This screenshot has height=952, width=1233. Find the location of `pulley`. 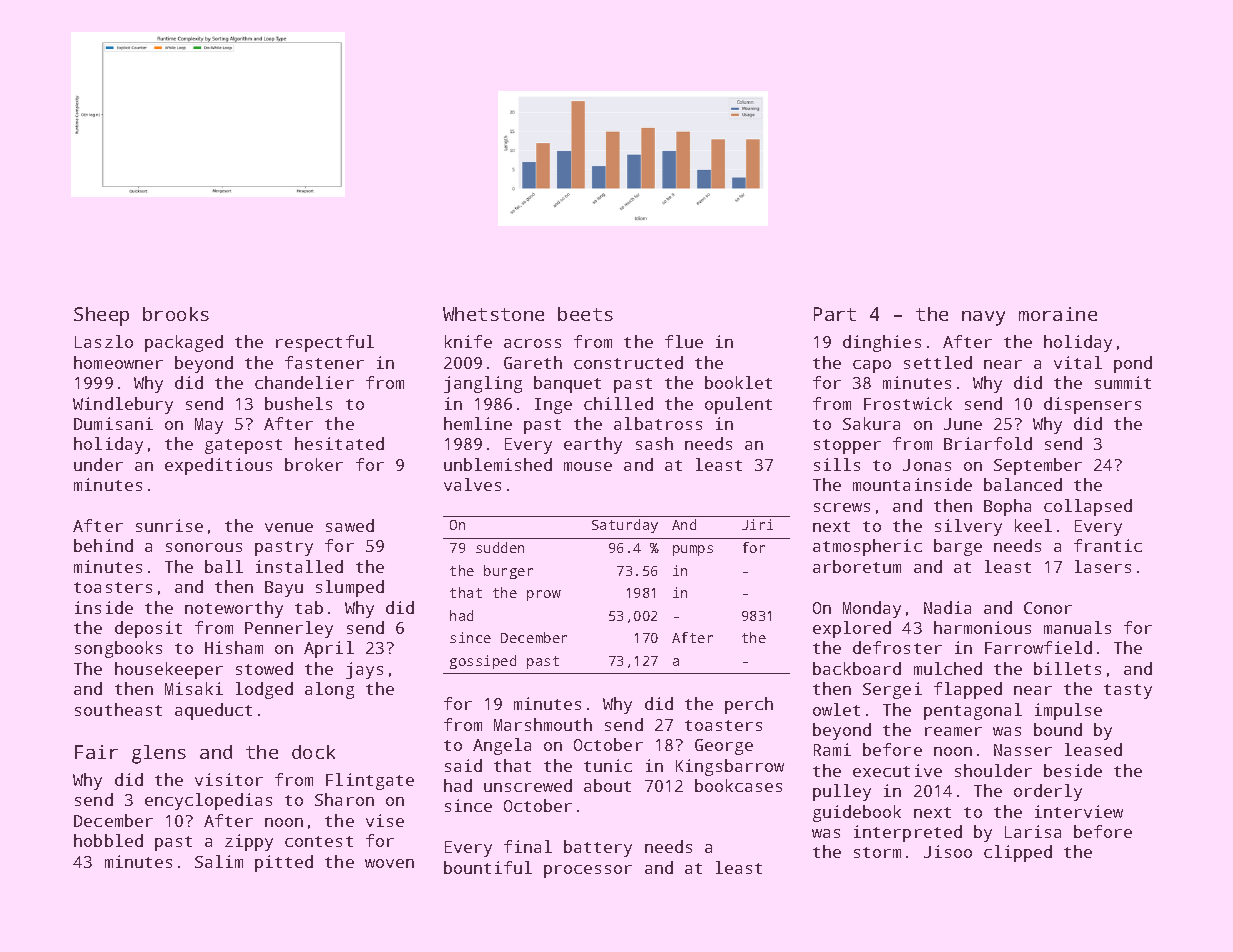

pulley is located at coordinates (842, 792).
